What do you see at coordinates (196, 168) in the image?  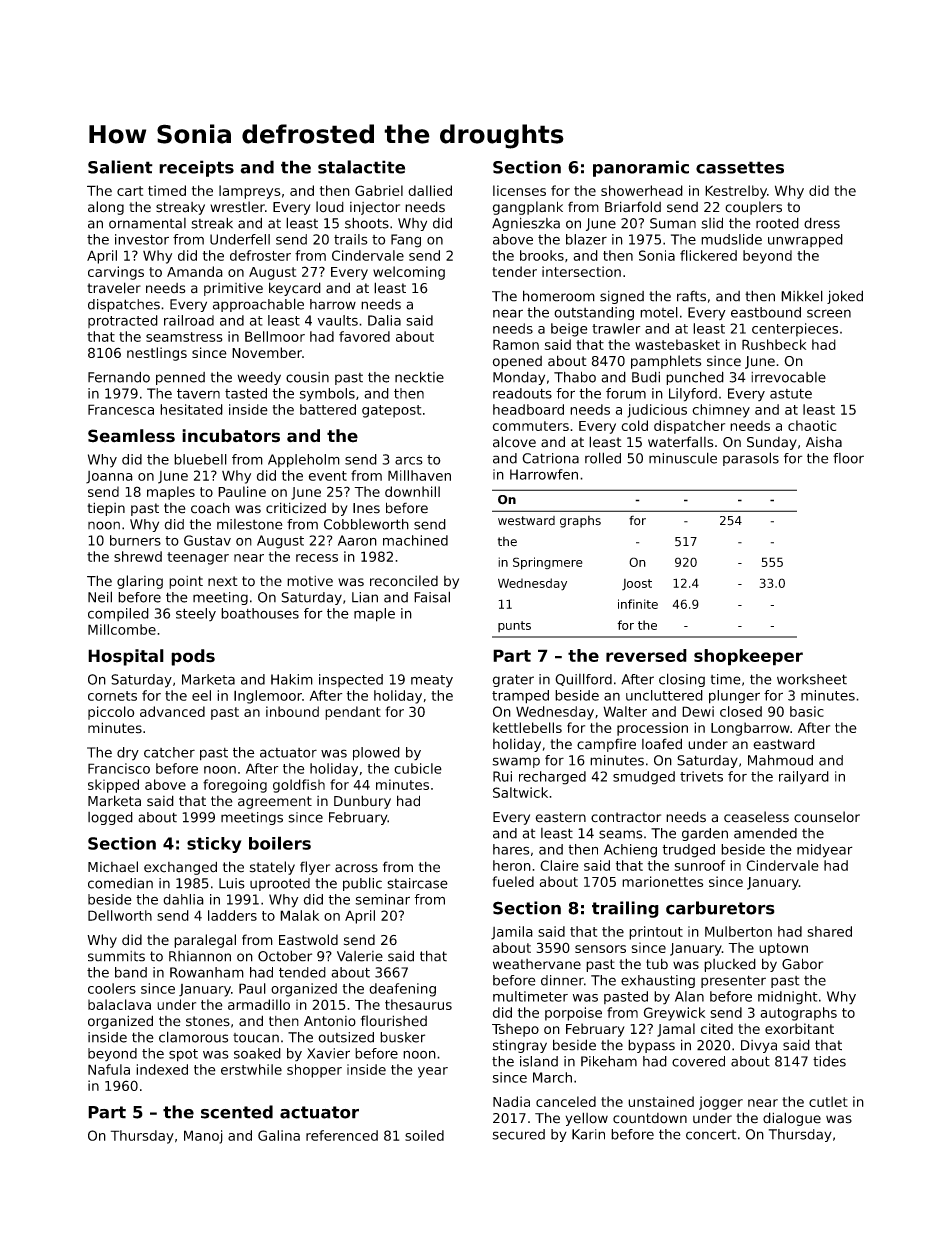 I see `receipts` at bounding box center [196, 168].
